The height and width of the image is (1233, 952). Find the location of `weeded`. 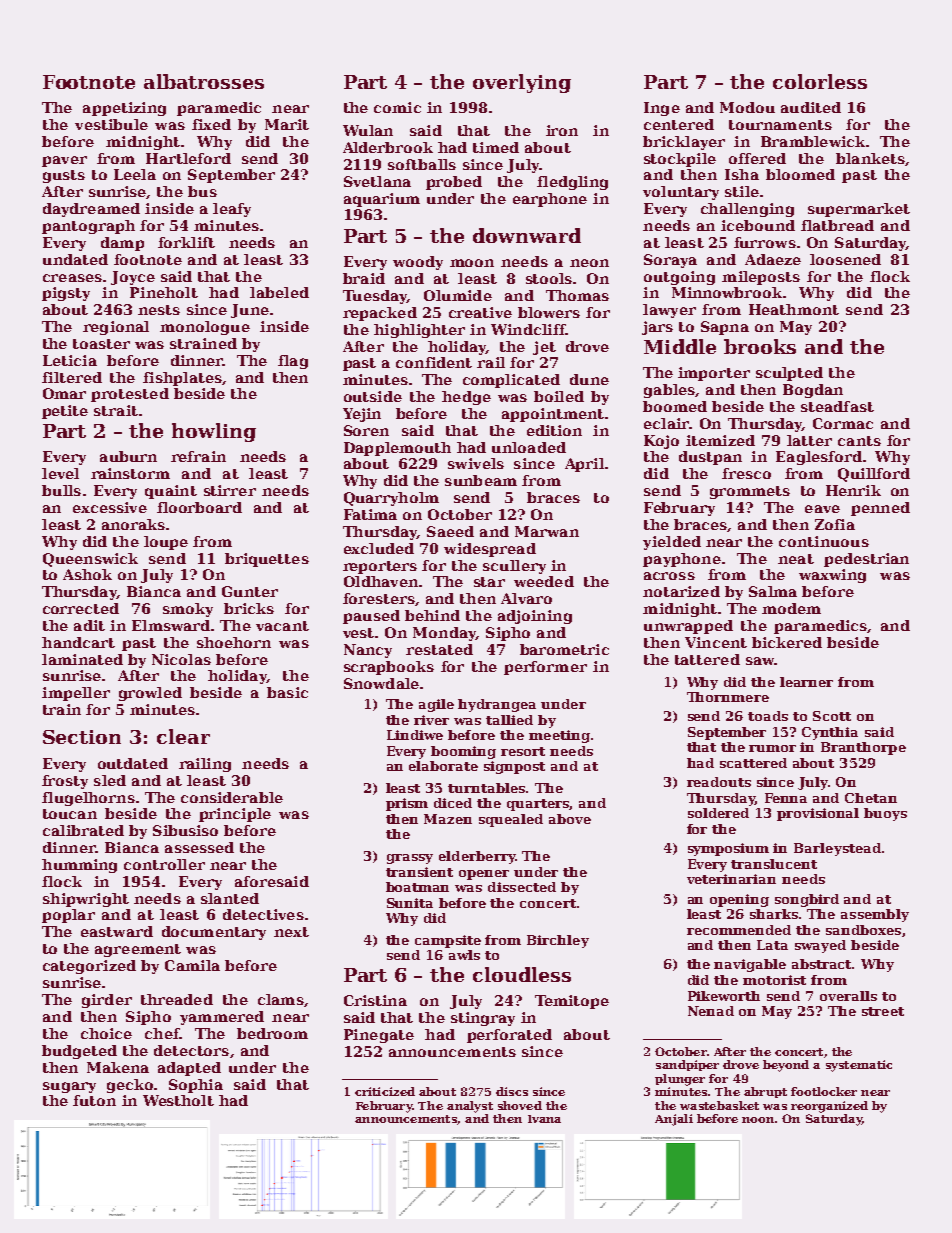

weeded is located at coordinates (544, 581).
